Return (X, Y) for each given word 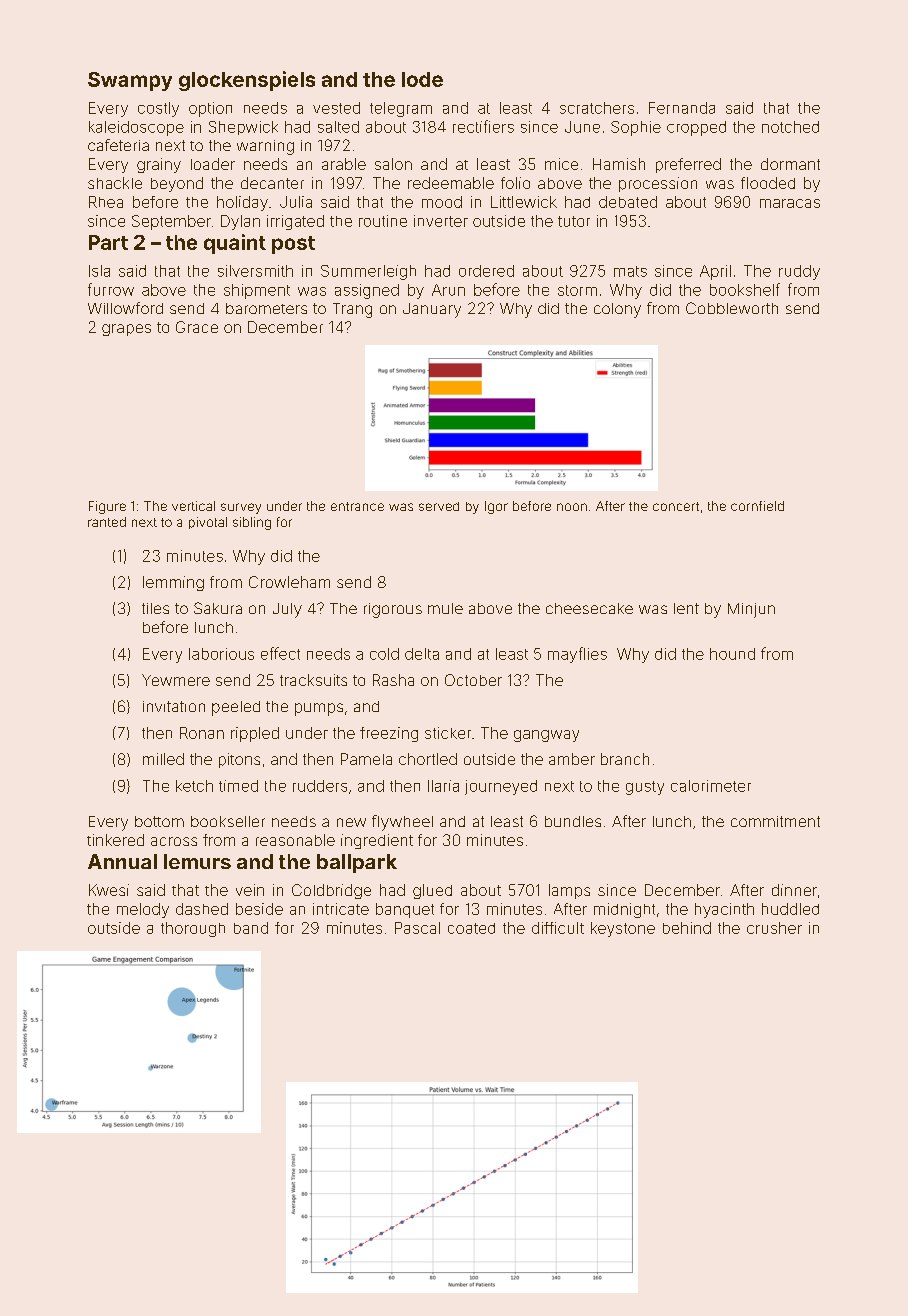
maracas (790, 203)
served (439, 506)
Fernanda (682, 108)
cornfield (757, 506)
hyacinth (724, 910)
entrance (357, 506)
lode (422, 79)
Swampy (130, 81)
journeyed (501, 787)
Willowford (125, 308)
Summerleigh (368, 272)
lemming (173, 583)
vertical (193, 506)
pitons (239, 760)
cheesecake (589, 608)
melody (143, 910)
